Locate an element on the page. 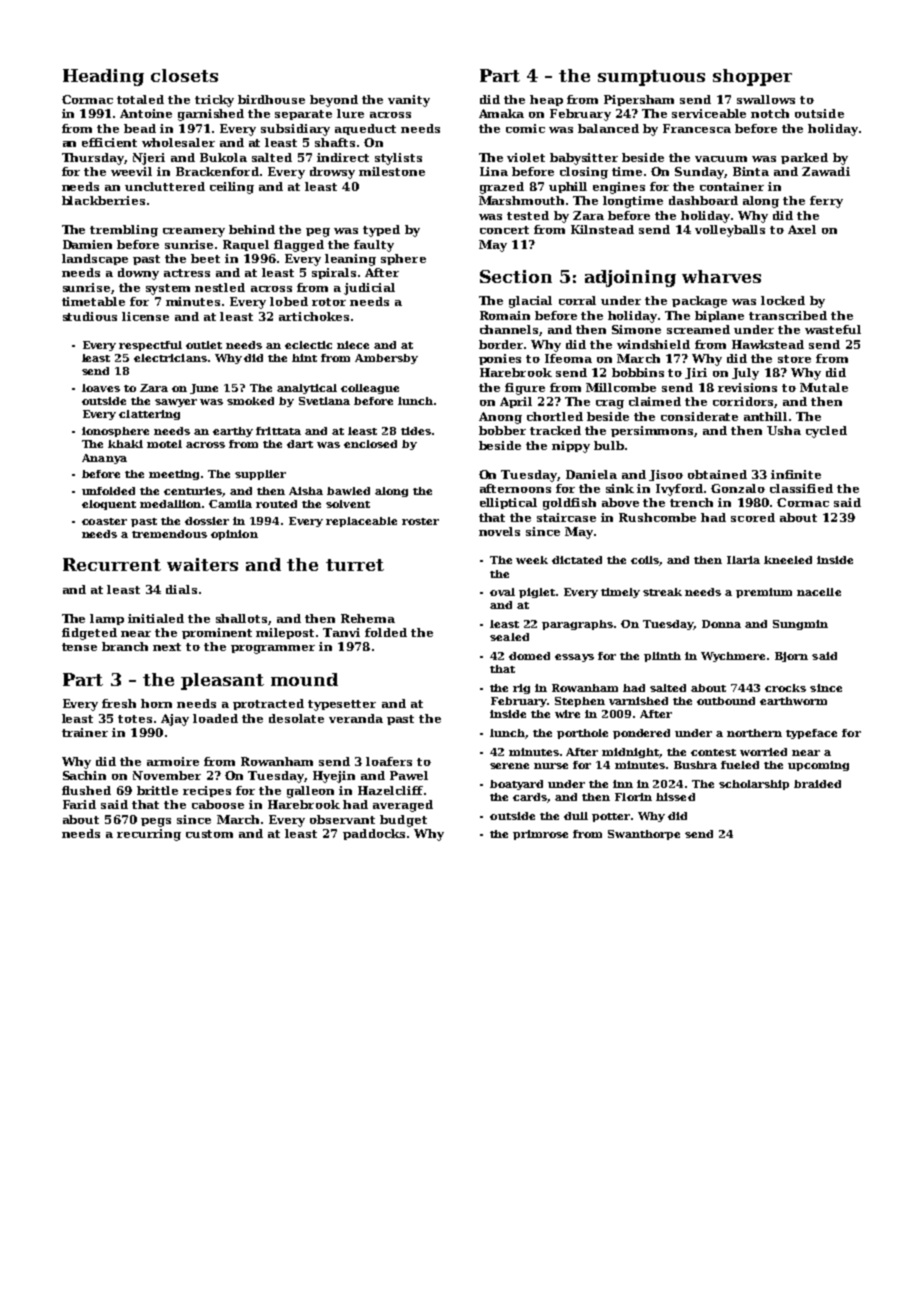 Image resolution: width=924 pixels, height=1308 pixels. shopper is located at coordinates (752, 77).
